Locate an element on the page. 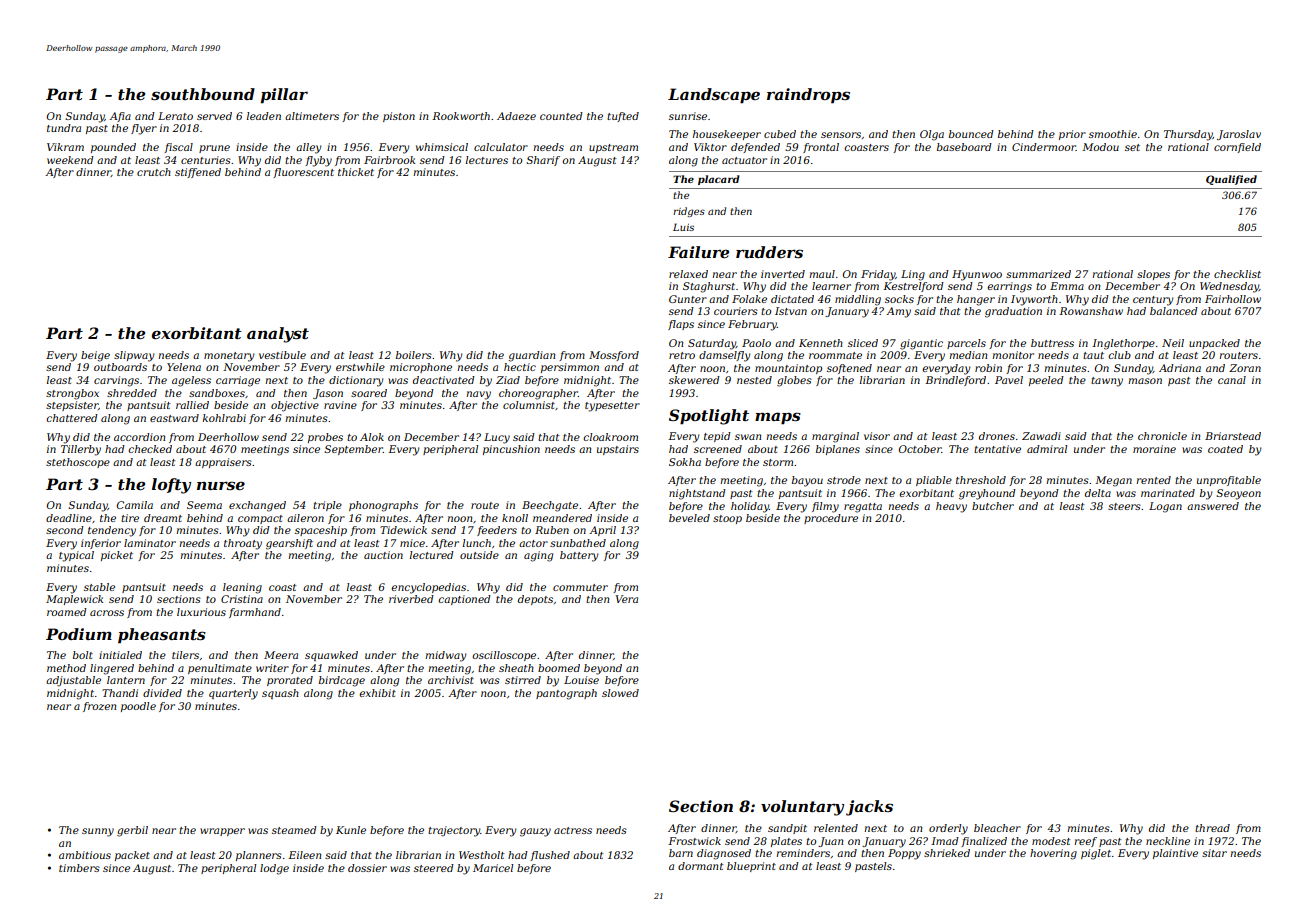 This document has width=1308, height=924. diagnosed is located at coordinates (724, 854).
